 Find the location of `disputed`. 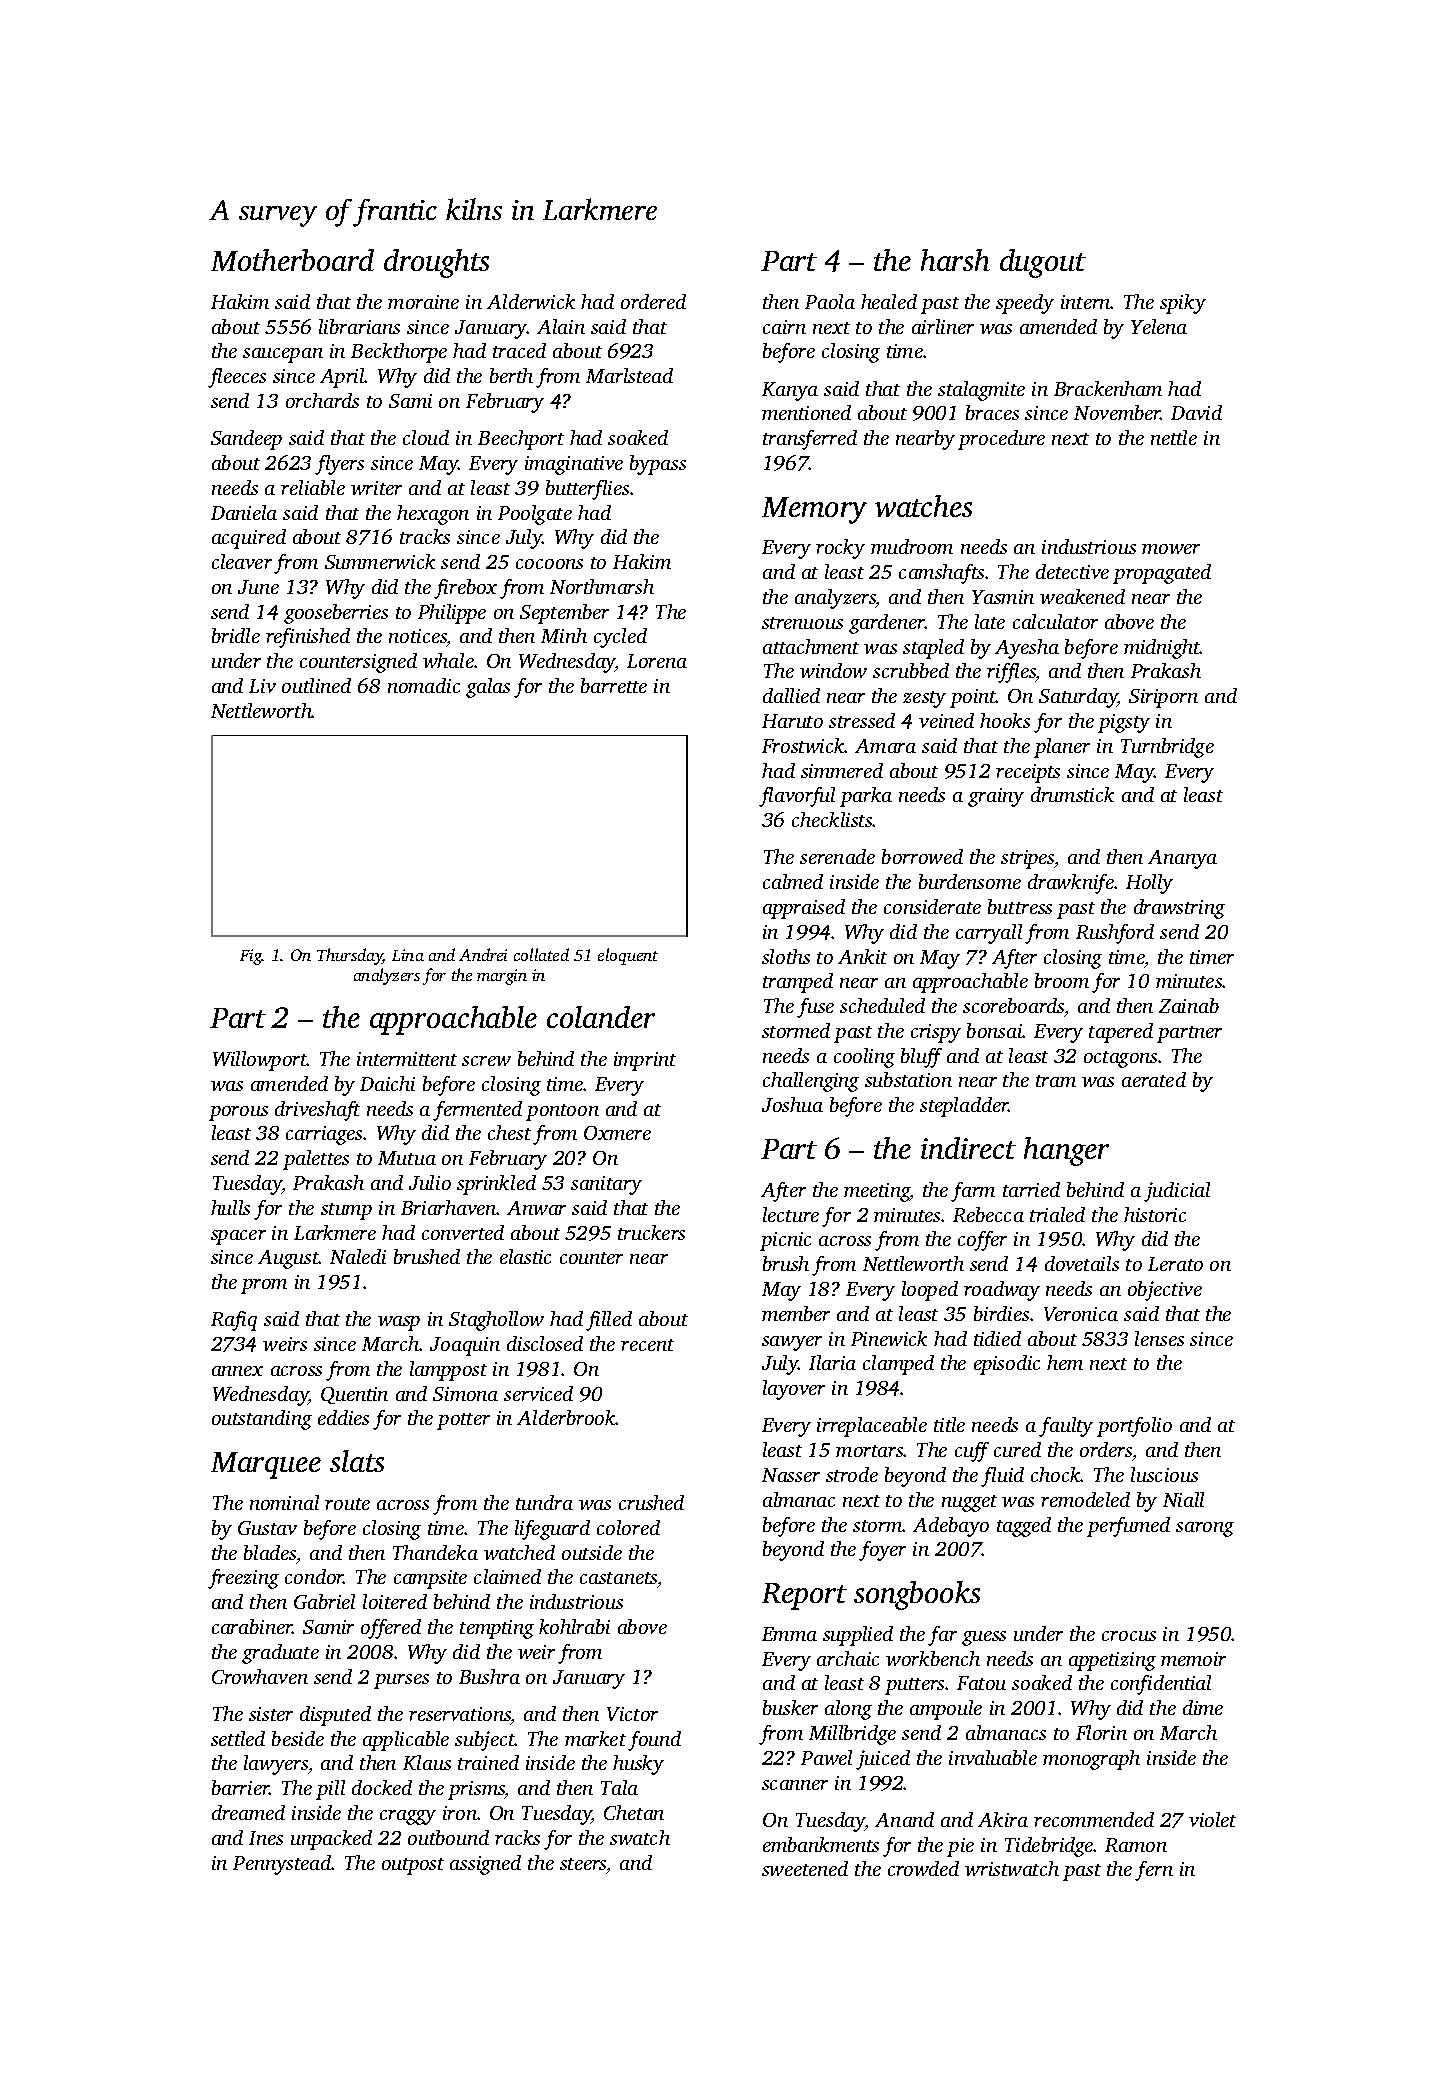

disputed is located at coordinates (335, 1716).
